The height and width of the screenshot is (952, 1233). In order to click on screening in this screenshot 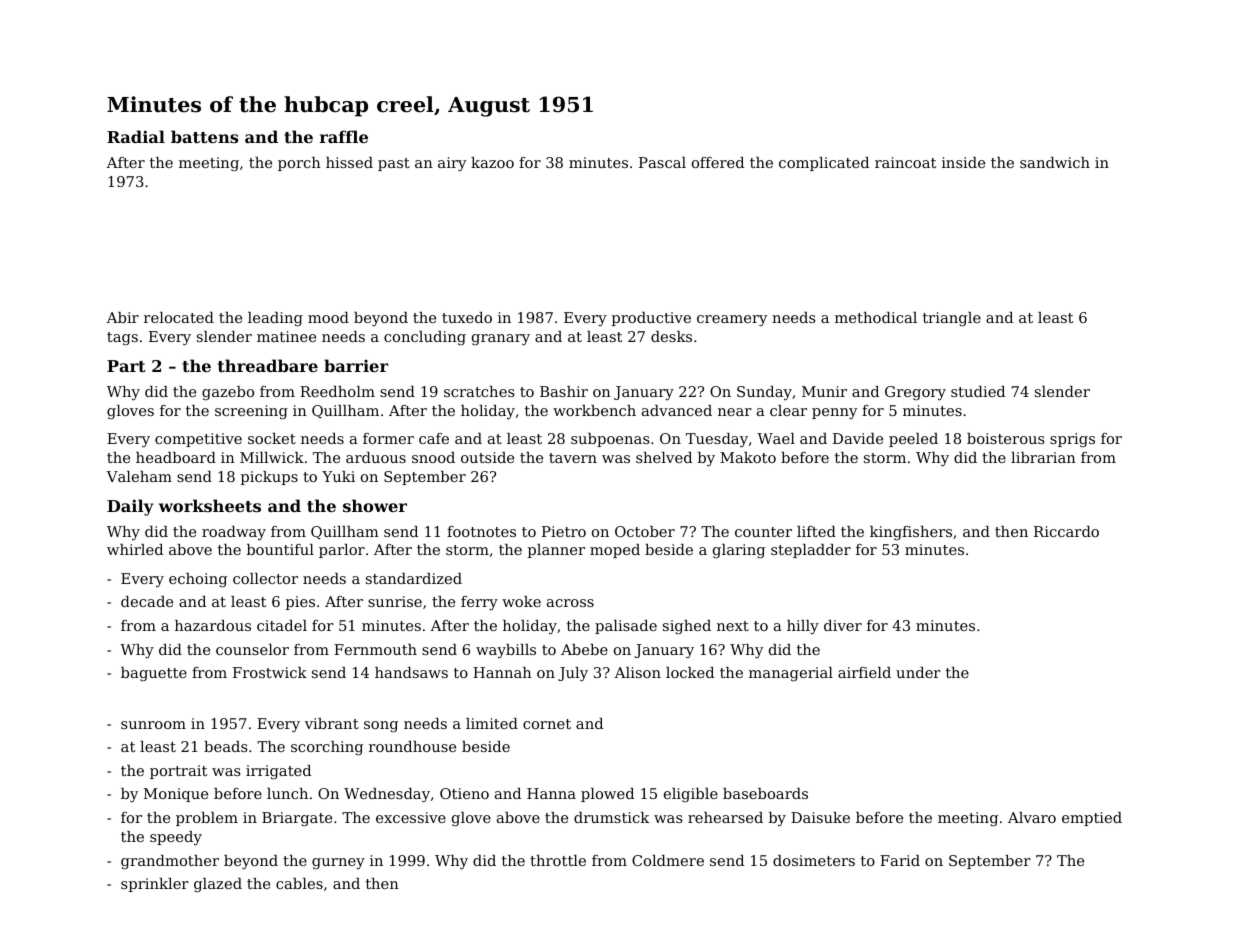, I will do `click(251, 412)`.
